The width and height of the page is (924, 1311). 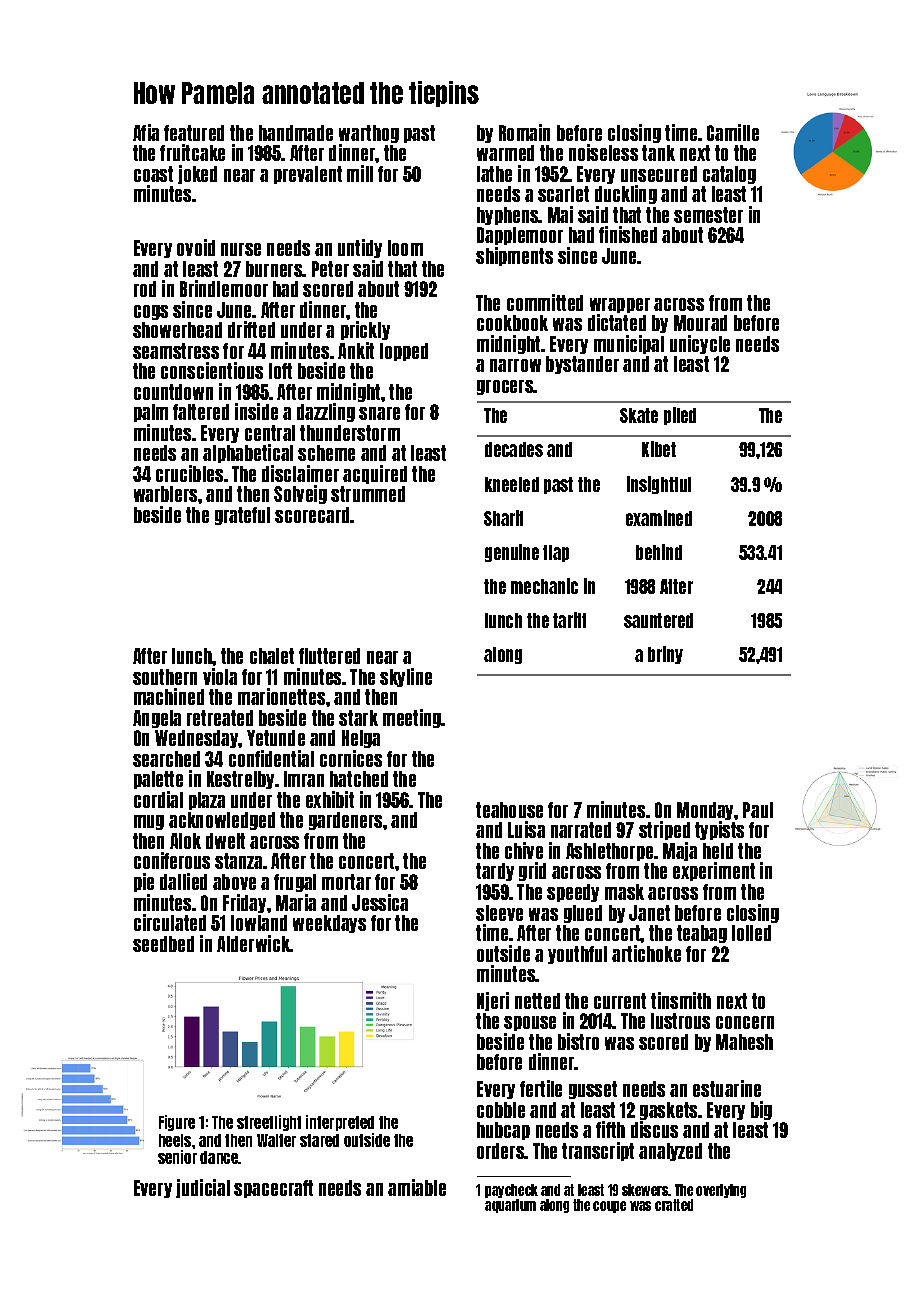 I want to click on southern, so click(x=165, y=677).
